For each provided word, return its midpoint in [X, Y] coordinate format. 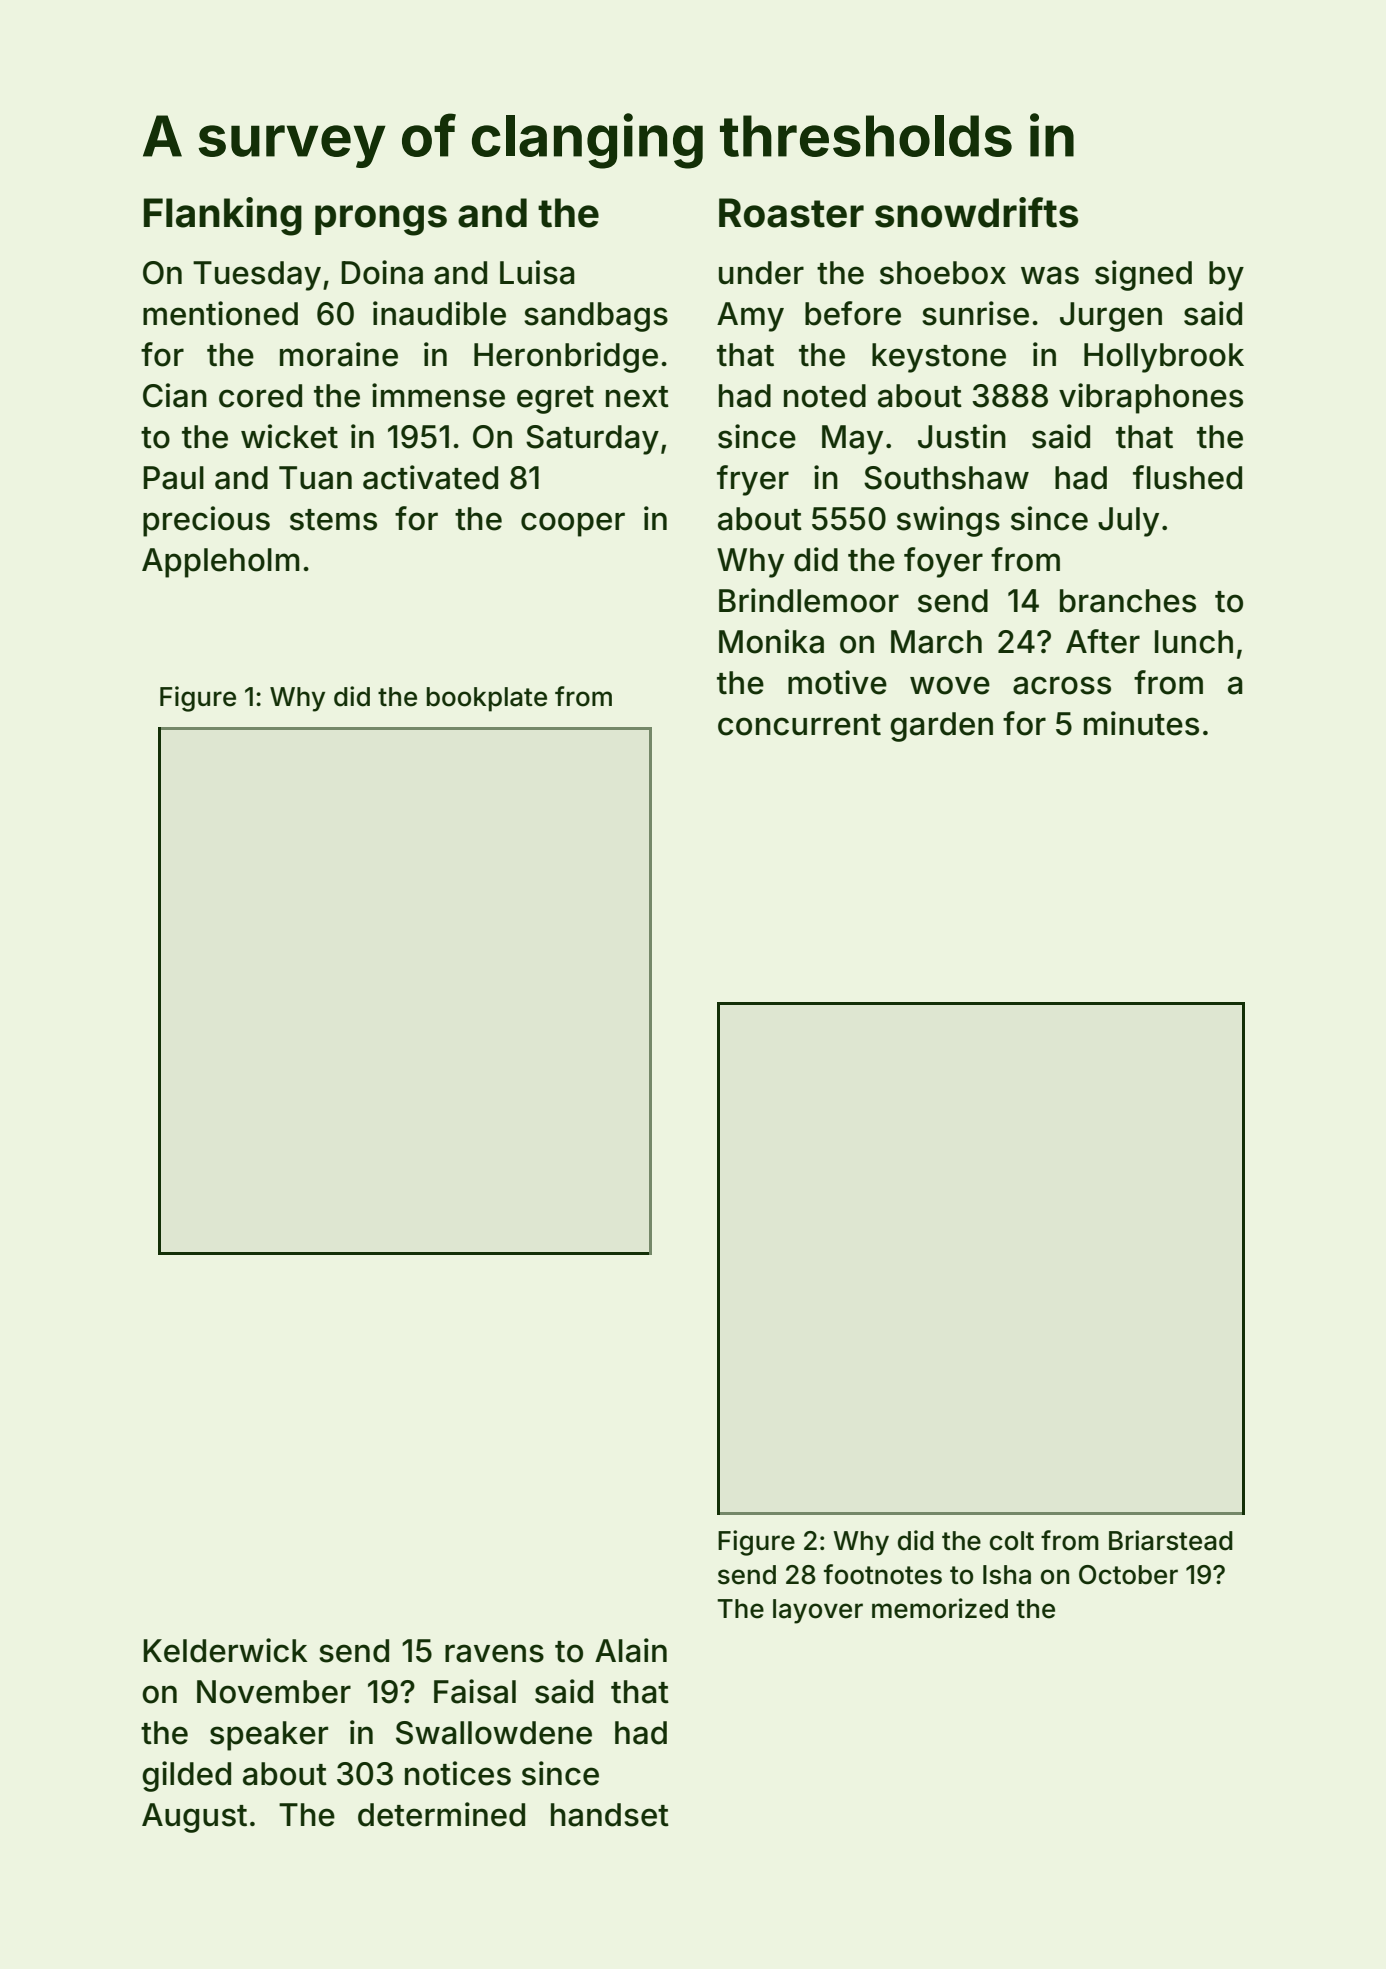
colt [1012, 1541]
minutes [1141, 723]
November [274, 1692]
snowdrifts [976, 212]
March [936, 642]
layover [818, 1611]
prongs [381, 220]
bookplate [487, 699]
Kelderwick [225, 1650]
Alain [631, 1650]
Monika [771, 641]
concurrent [799, 725]
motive [837, 682]
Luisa [537, 272]
